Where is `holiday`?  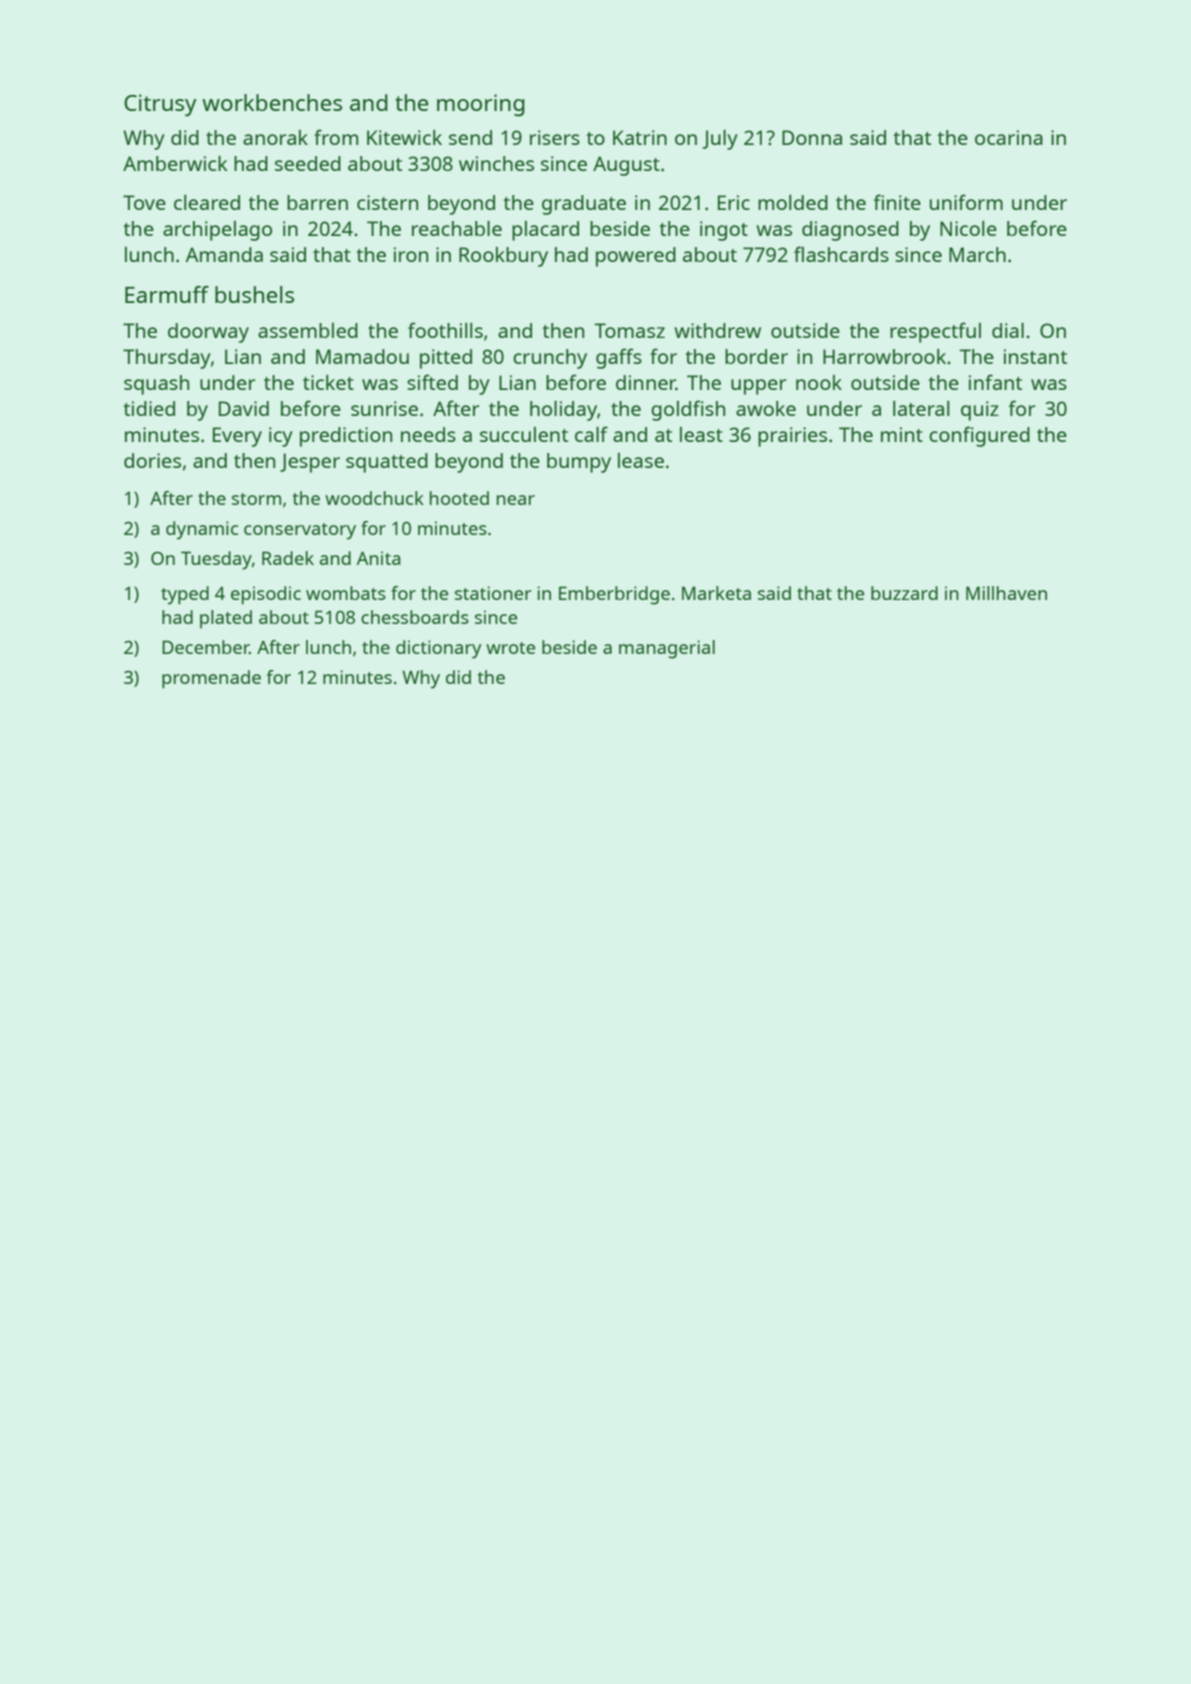 holiday is located at coordinates (563, 411).
